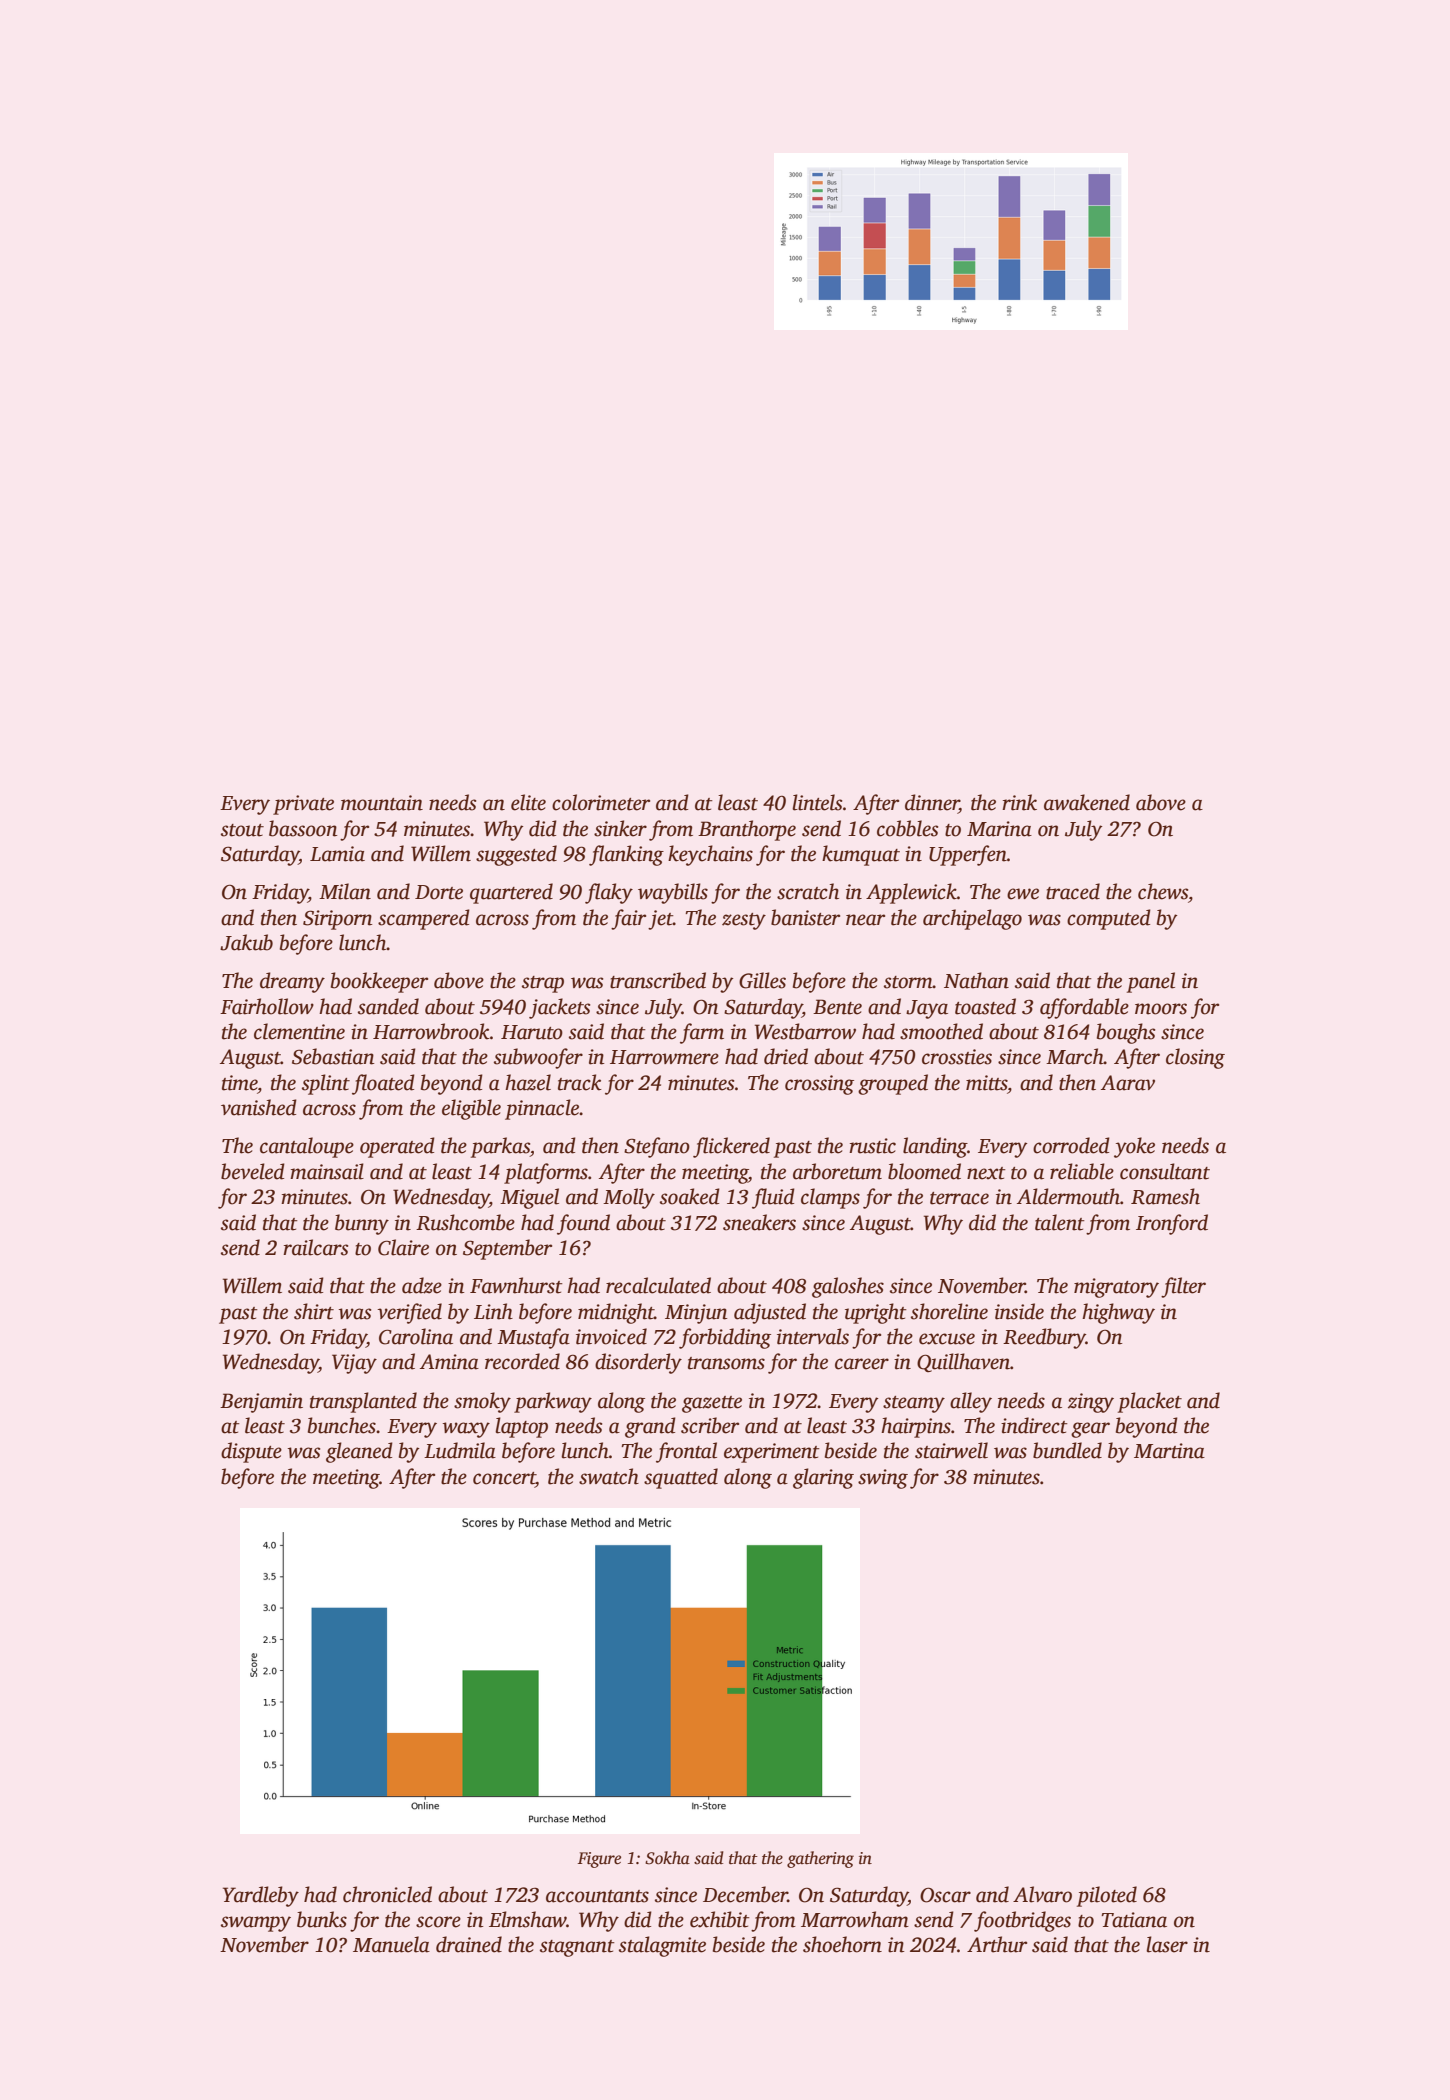 This page has width=1450, height=2100. What do you see at coordinates (261, 1896) in the page?
I see `Yardleby` at bounding box center [261, 1896].
